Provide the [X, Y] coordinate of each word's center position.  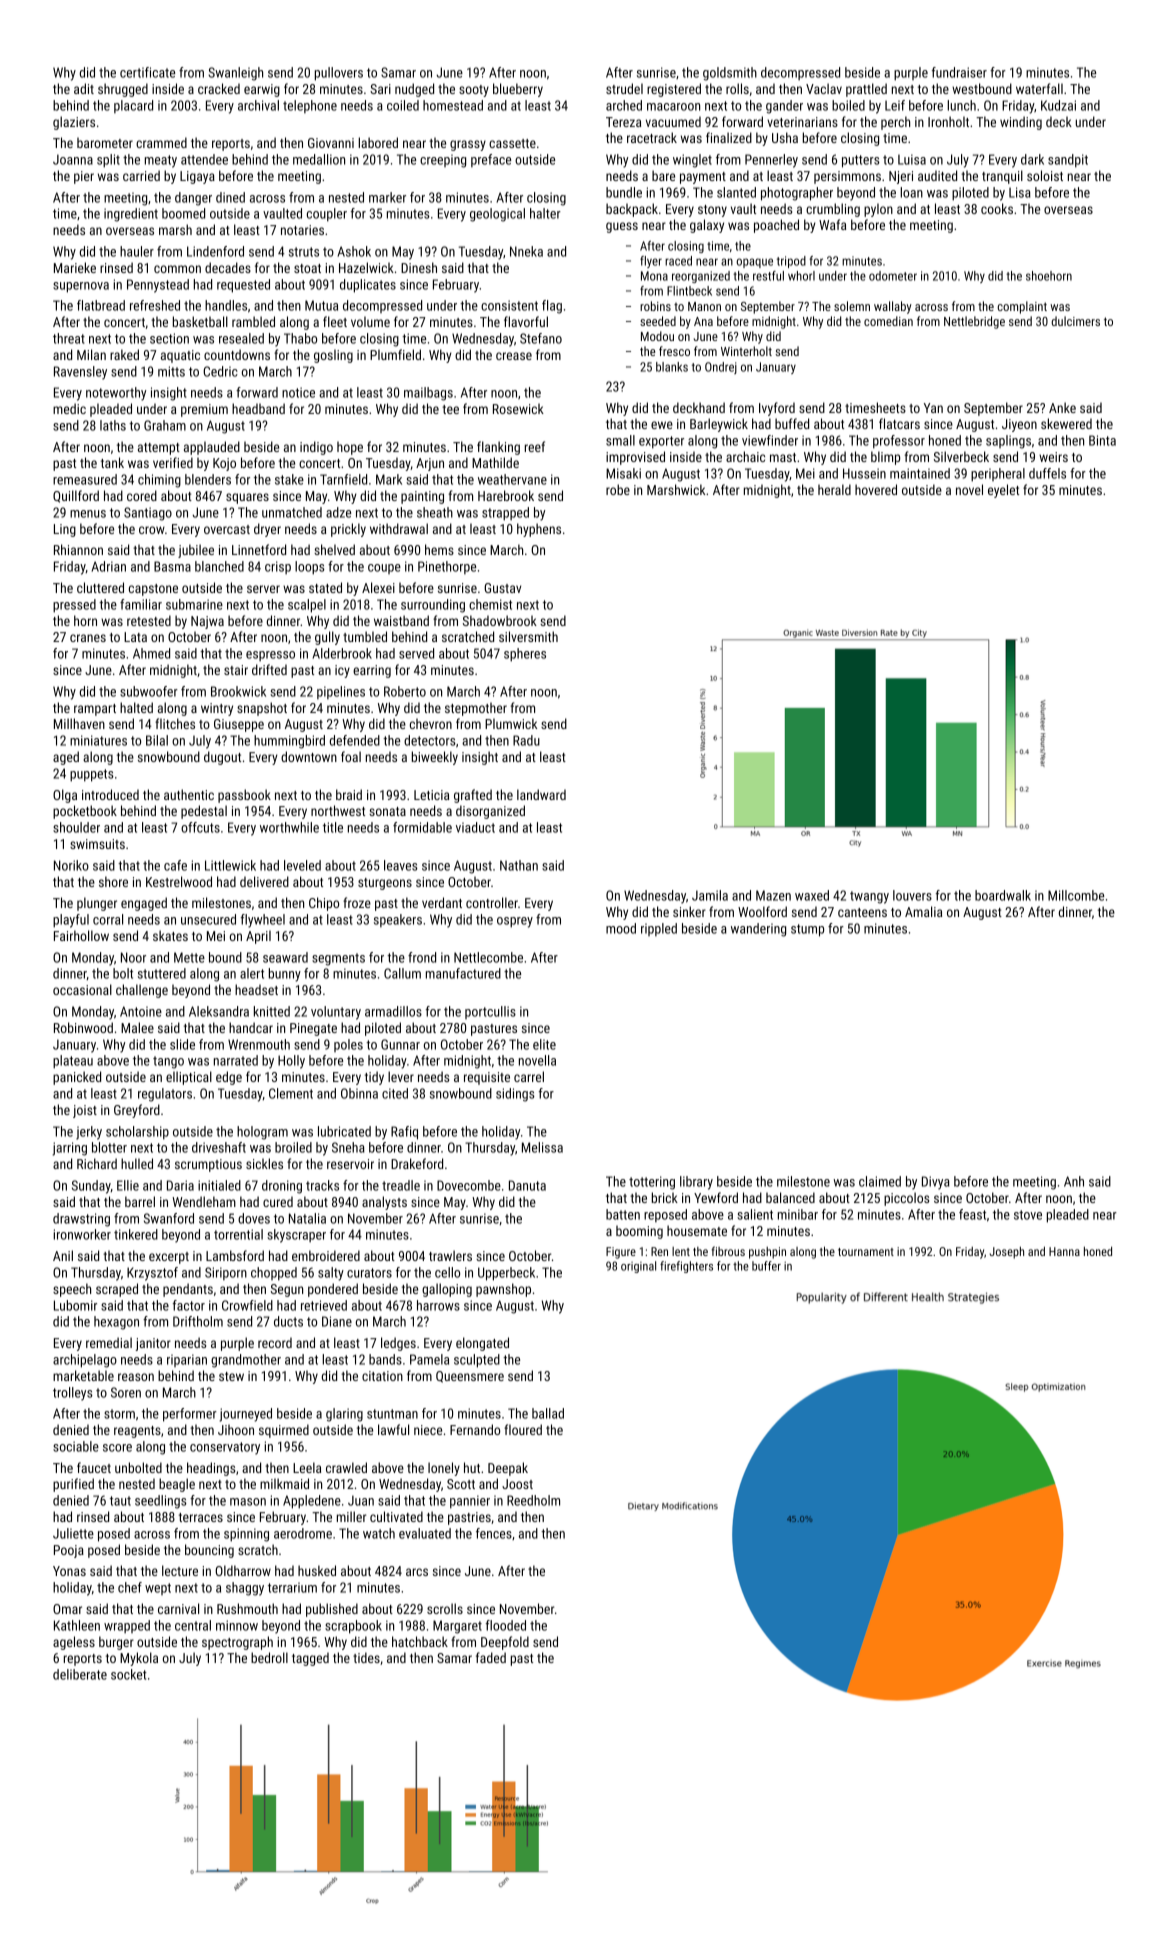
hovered [876, 489]
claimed [880, 1181]
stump [807, 930]
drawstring [81, 1220]
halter [545, 213]
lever [401, 1076]
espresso [270, 656]
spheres [525, 655]
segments [338, 959]
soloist [1045, 175]
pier [84, 177]
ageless [74, 1643]
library [696, 1183]
